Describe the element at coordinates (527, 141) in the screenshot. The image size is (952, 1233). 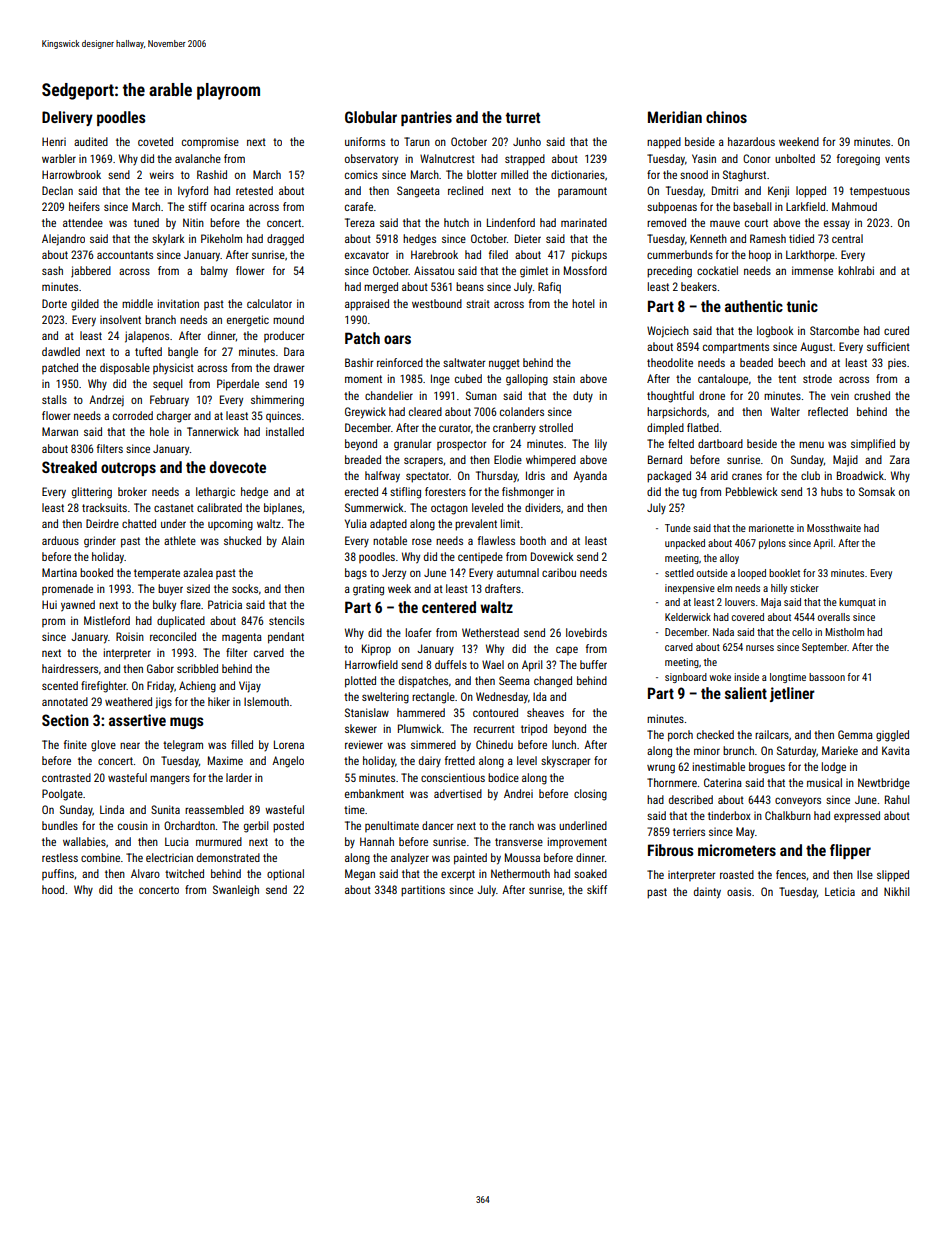
I see `Junho` at that location.
